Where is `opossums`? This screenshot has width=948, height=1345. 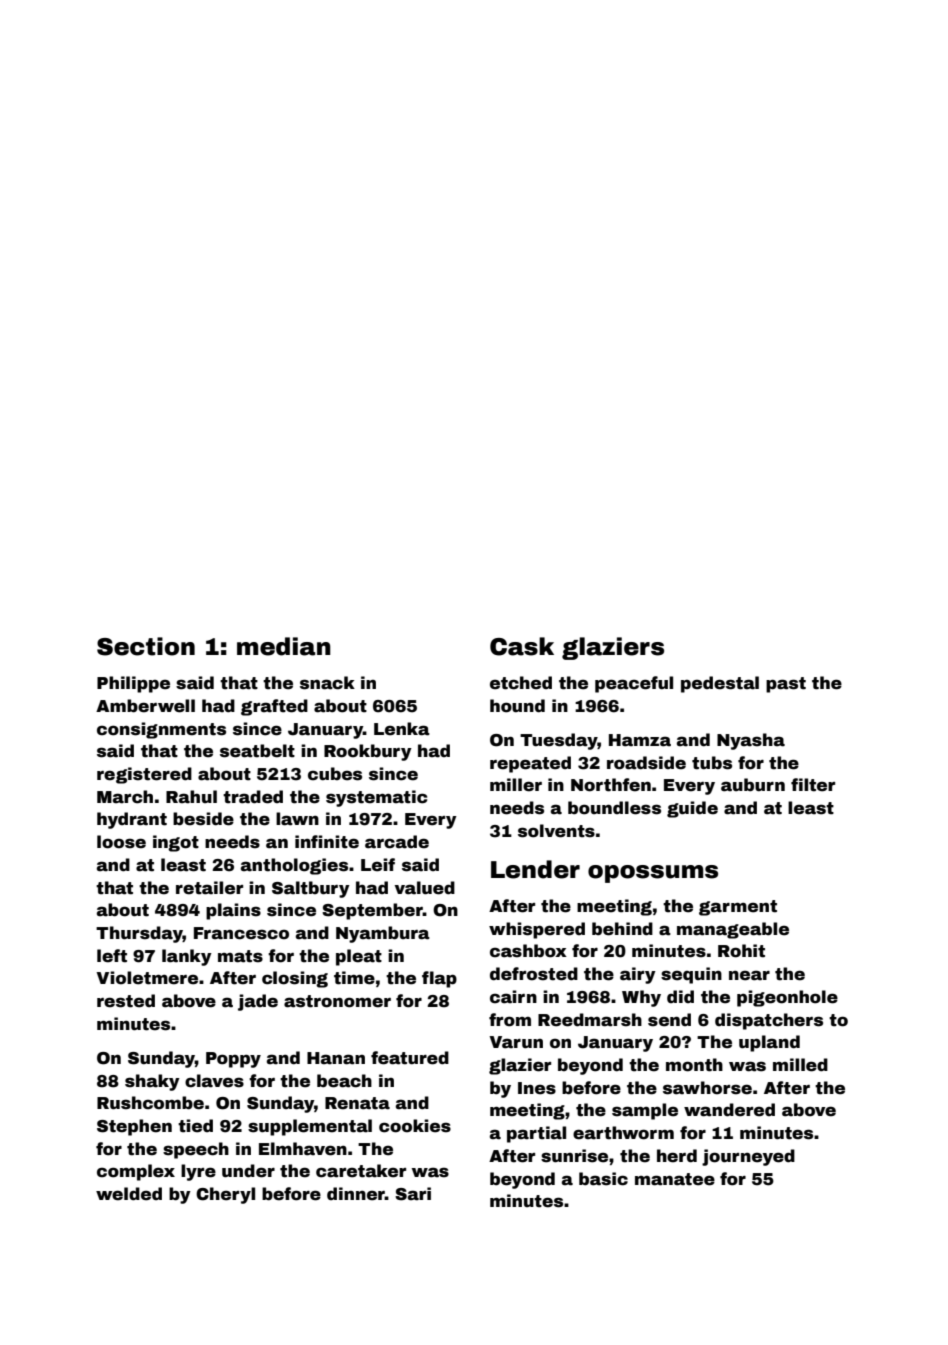 opossums is located at coordinates (653, 874).
